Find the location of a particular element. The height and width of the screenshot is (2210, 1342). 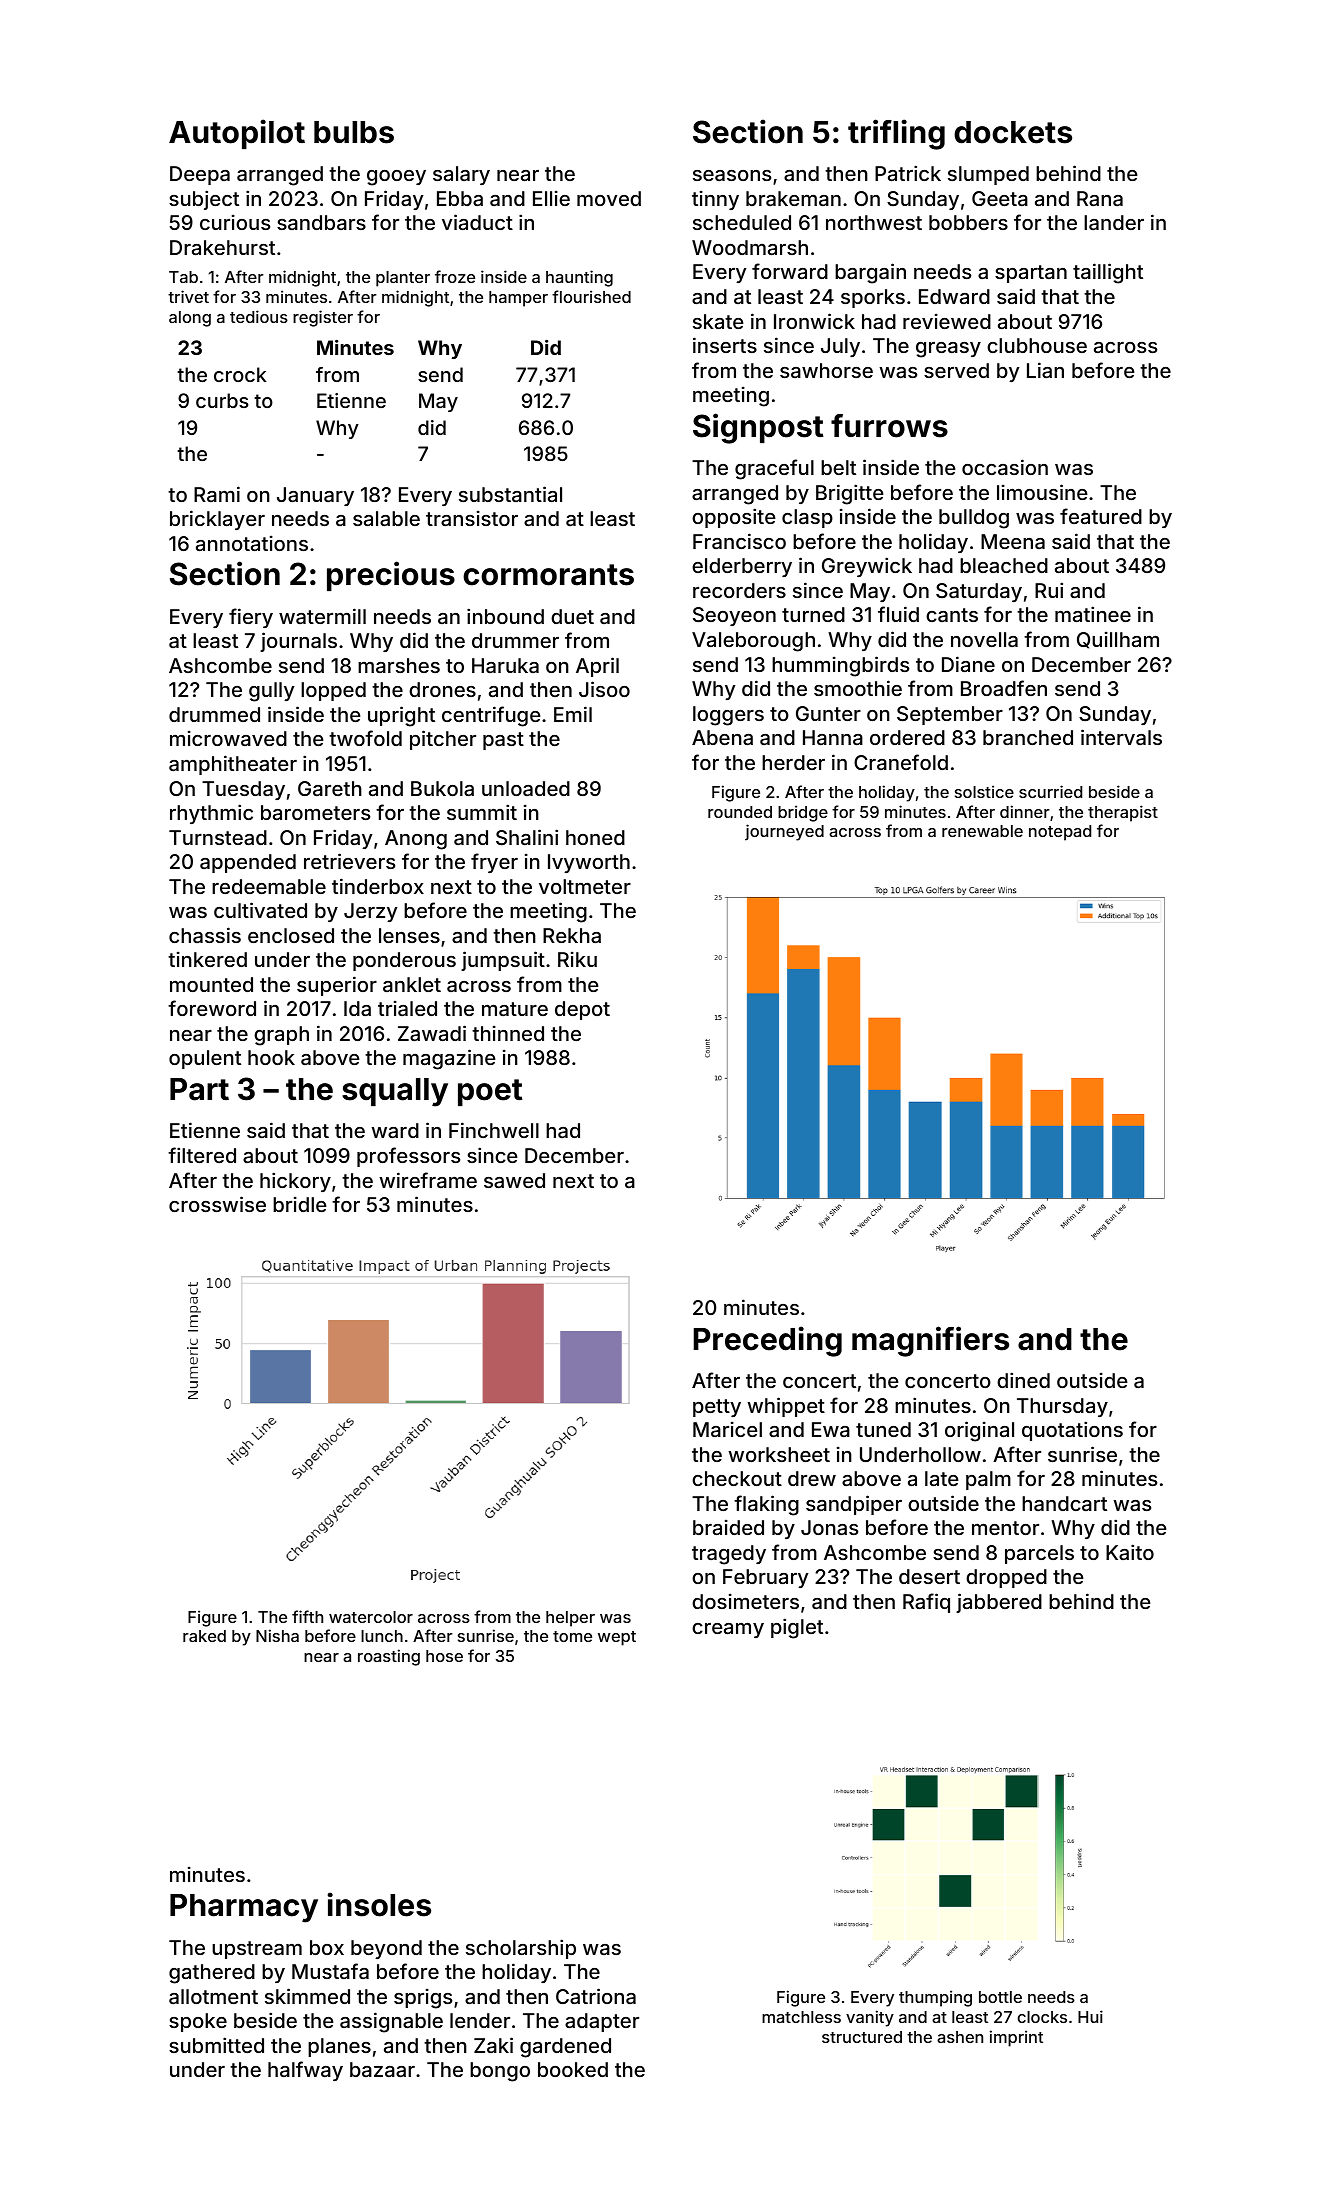

featured is located at coordinates (1101, 516).
